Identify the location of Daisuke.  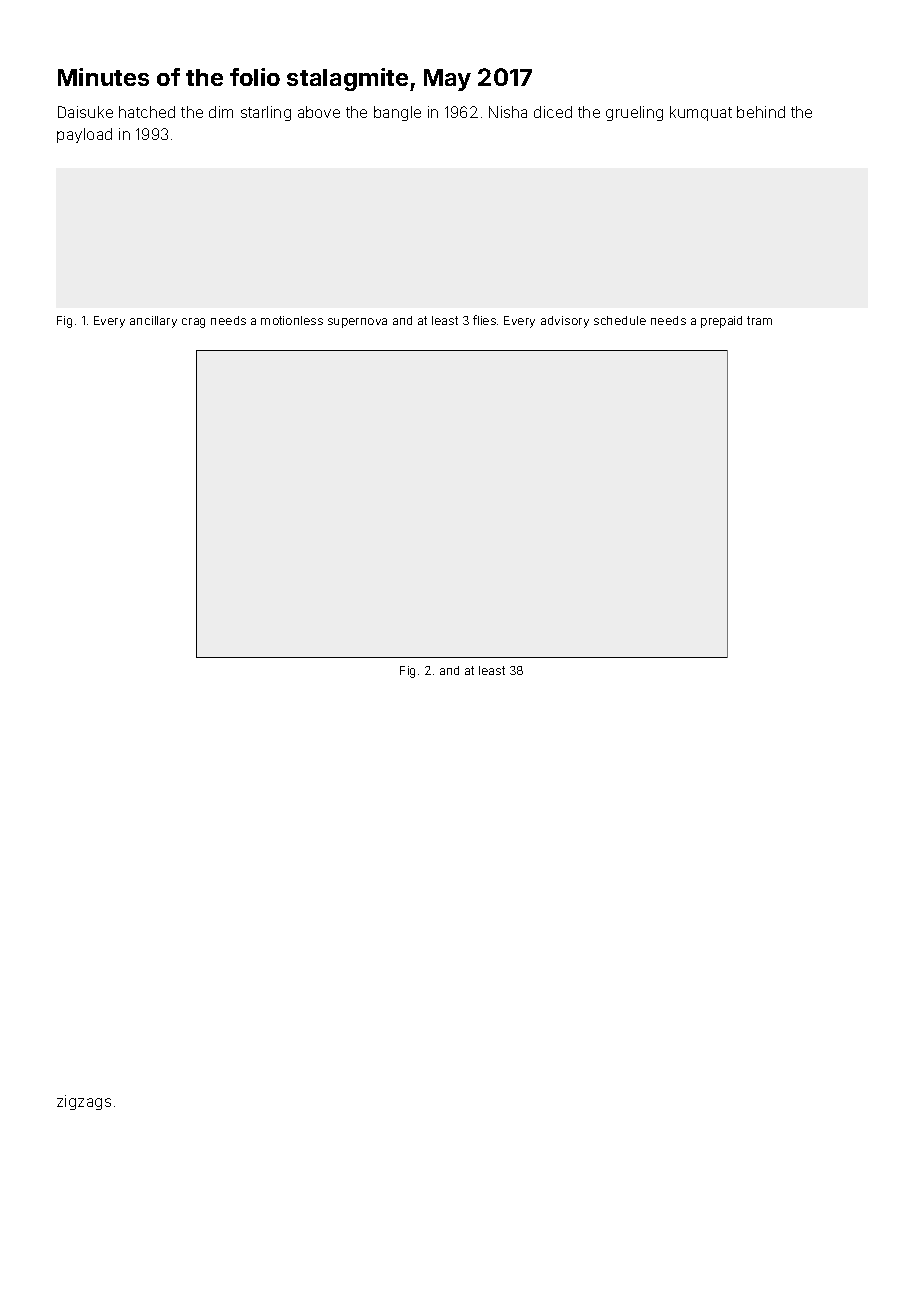
(85, 112).
